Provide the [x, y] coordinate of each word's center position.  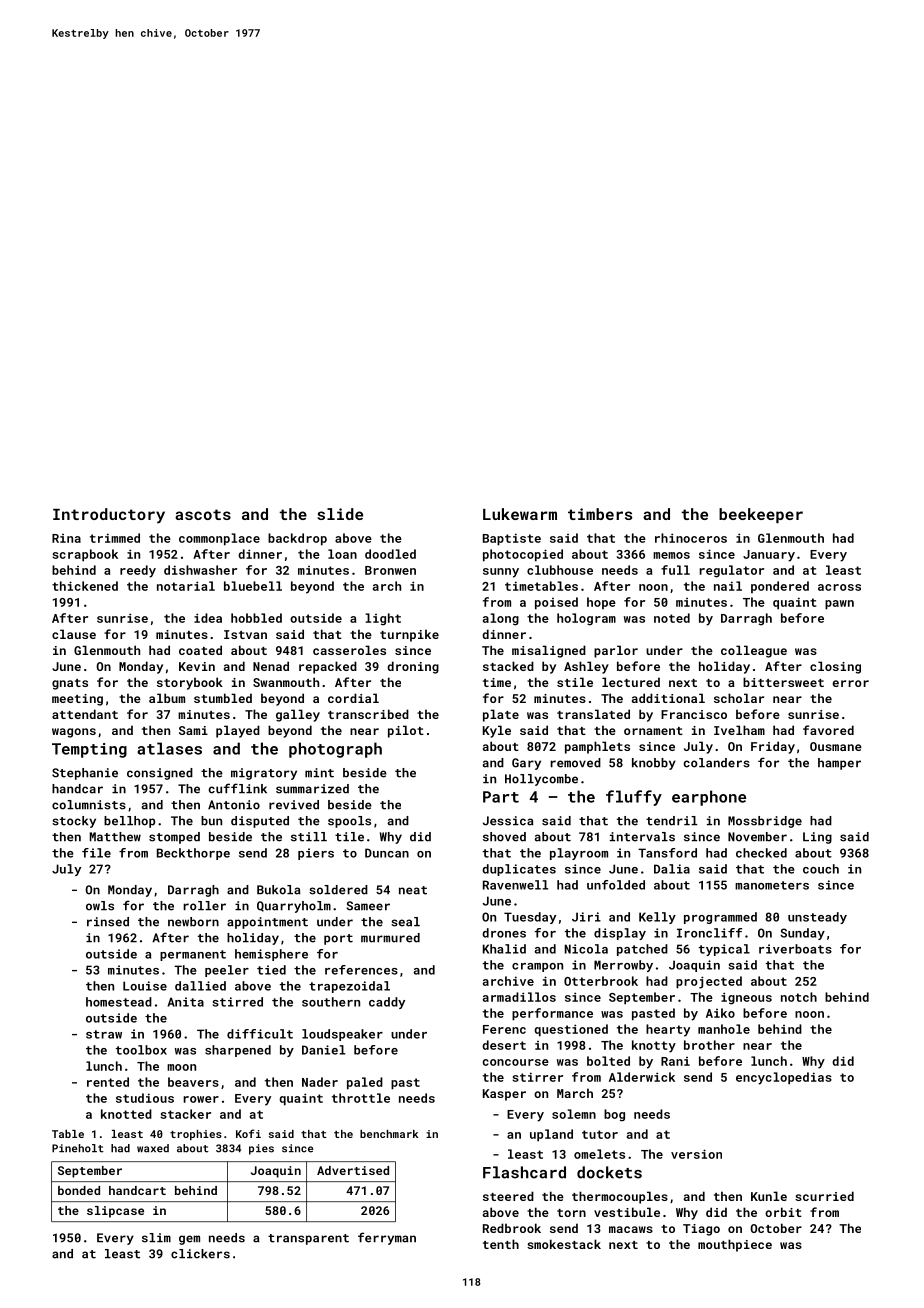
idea [208, 618]
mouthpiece [735, 1245]
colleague [754, 651]
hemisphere [271, 955]
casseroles [349, 650]
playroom [579, 854]
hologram [586, 619]
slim [156, 1238]
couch [821, 869]
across [839, 587]
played [238, 731]
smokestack [564, 1244]
